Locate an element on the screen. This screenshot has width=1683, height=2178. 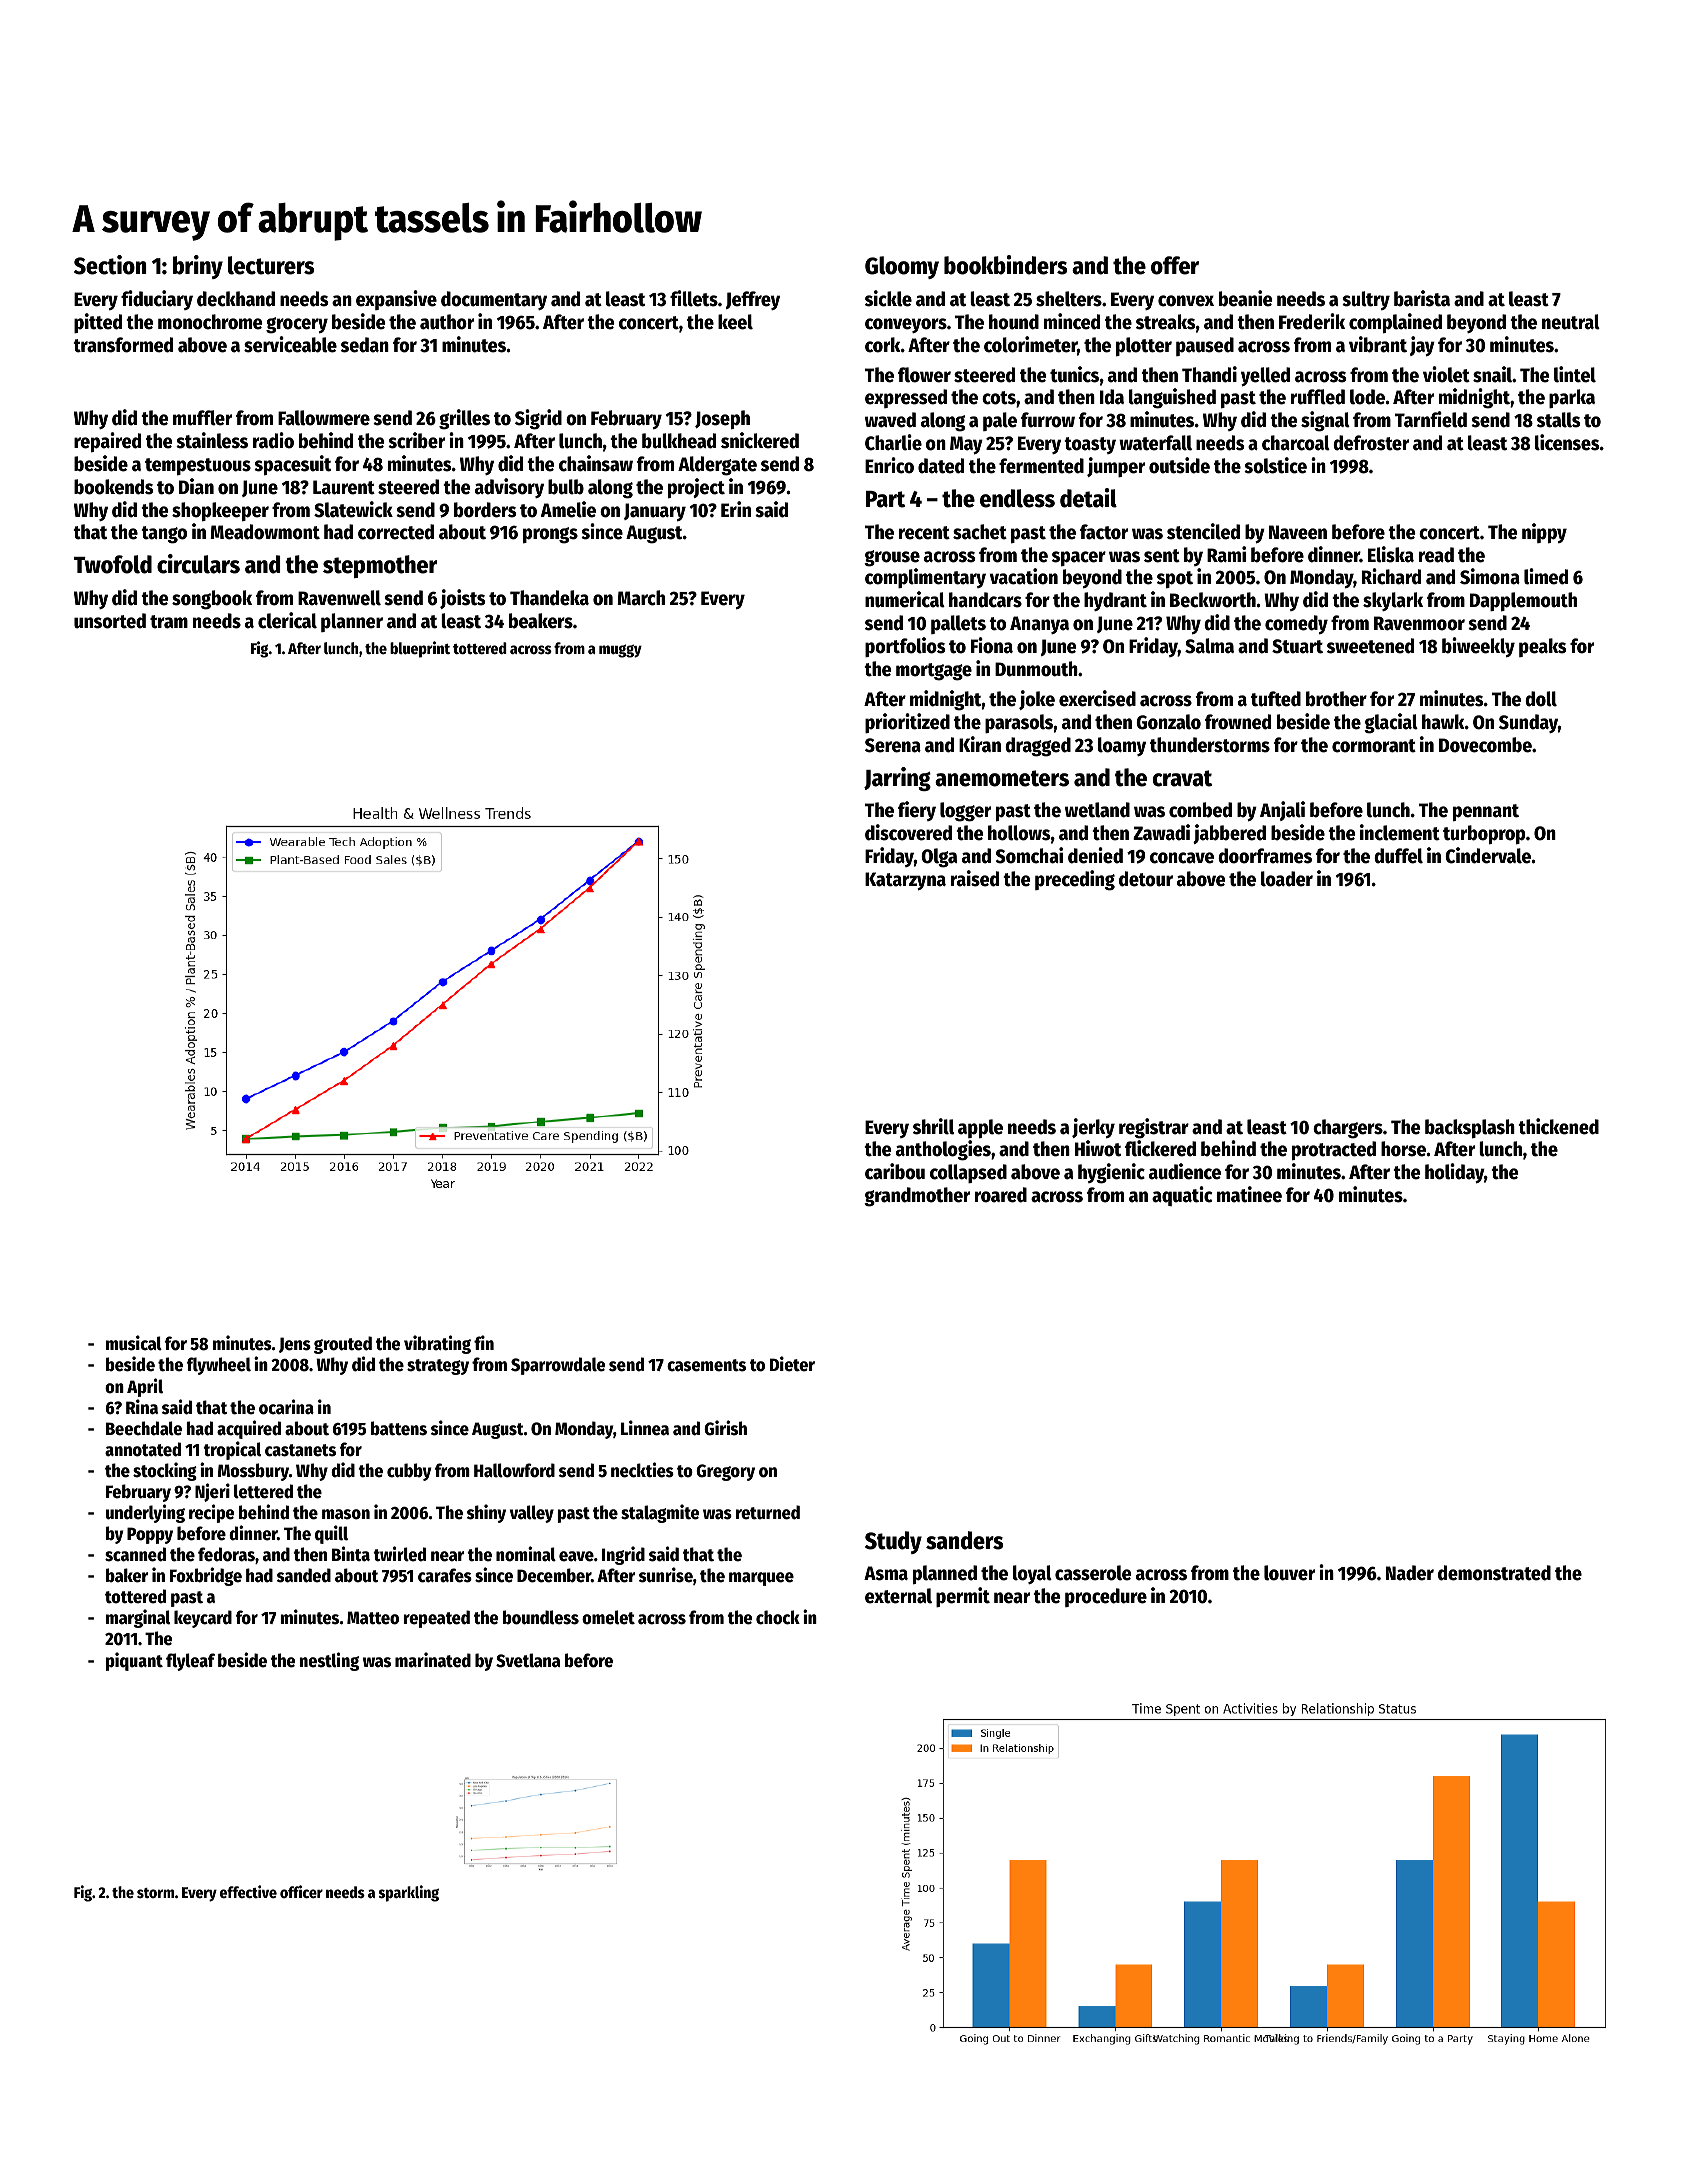
Katarzyna is located at coordinates (905, 881).
